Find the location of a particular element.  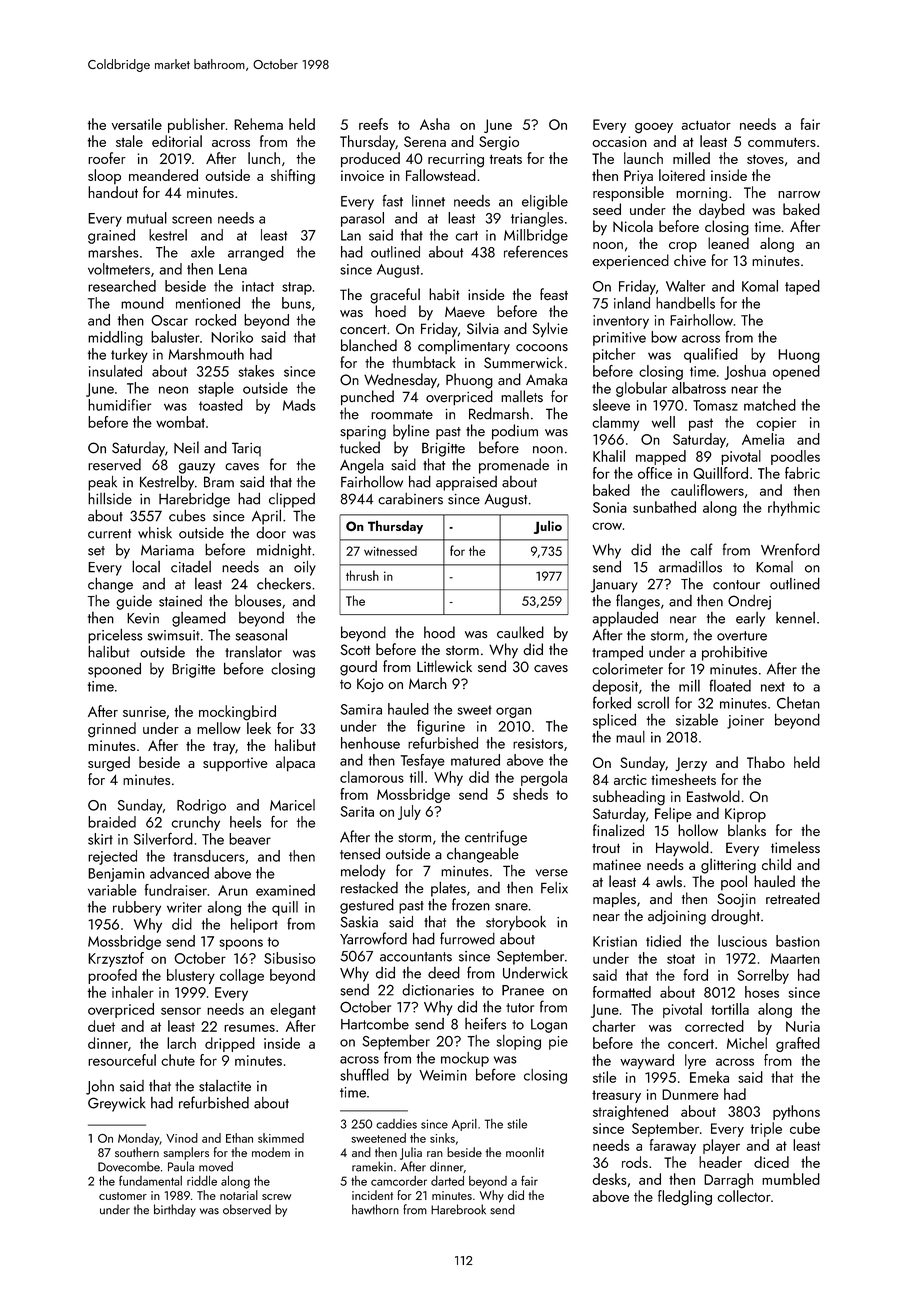

versatile is located at coordinates (137, 124).
